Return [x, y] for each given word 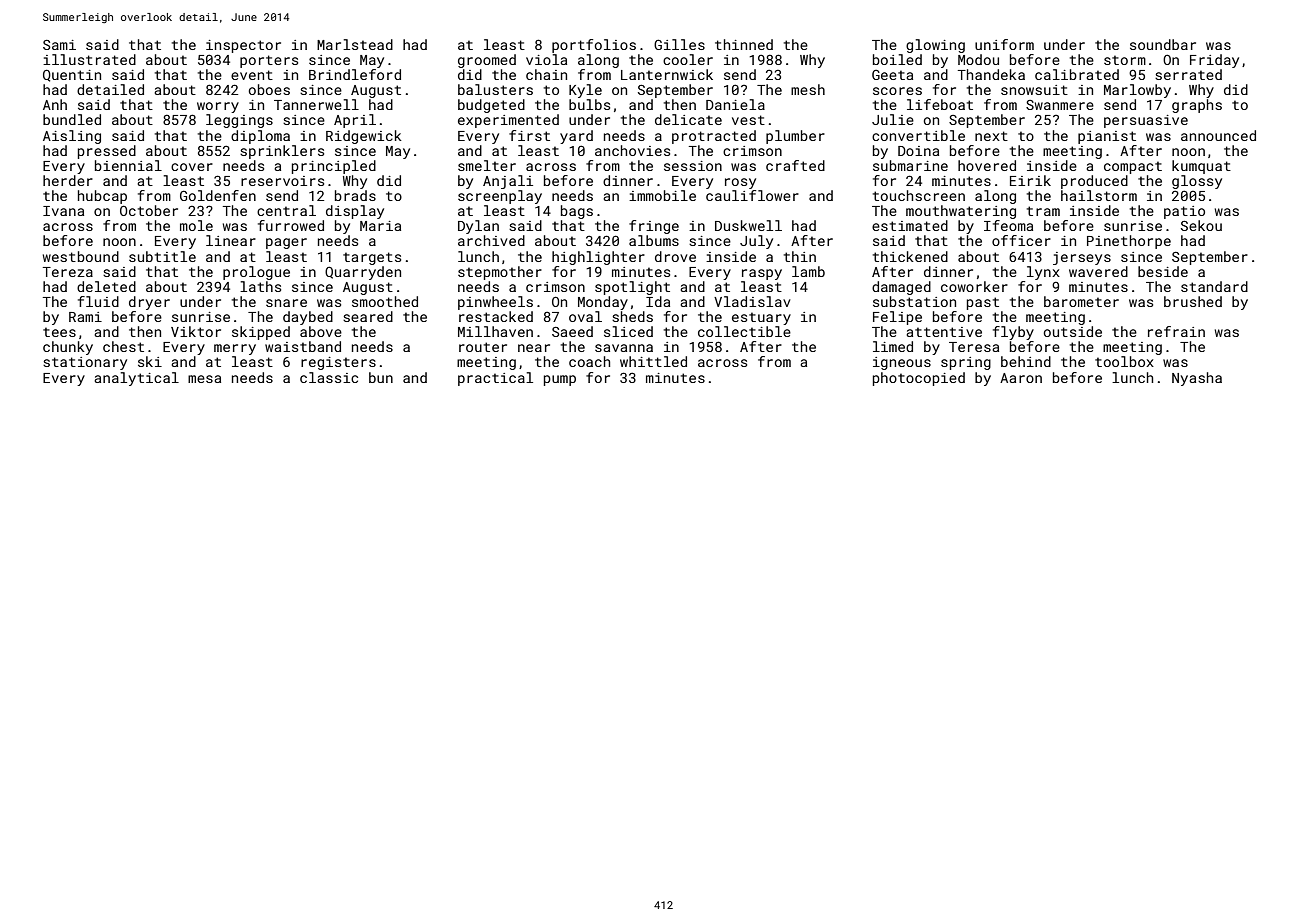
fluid [98, 301]
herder [68, 180]
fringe [654, 227]
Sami [59, 45]
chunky [68, 348]
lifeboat [940, 104]
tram [1043, 211]
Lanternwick [667, 74]
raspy [762, 274]
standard [1214, 286]
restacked [496, 316]
